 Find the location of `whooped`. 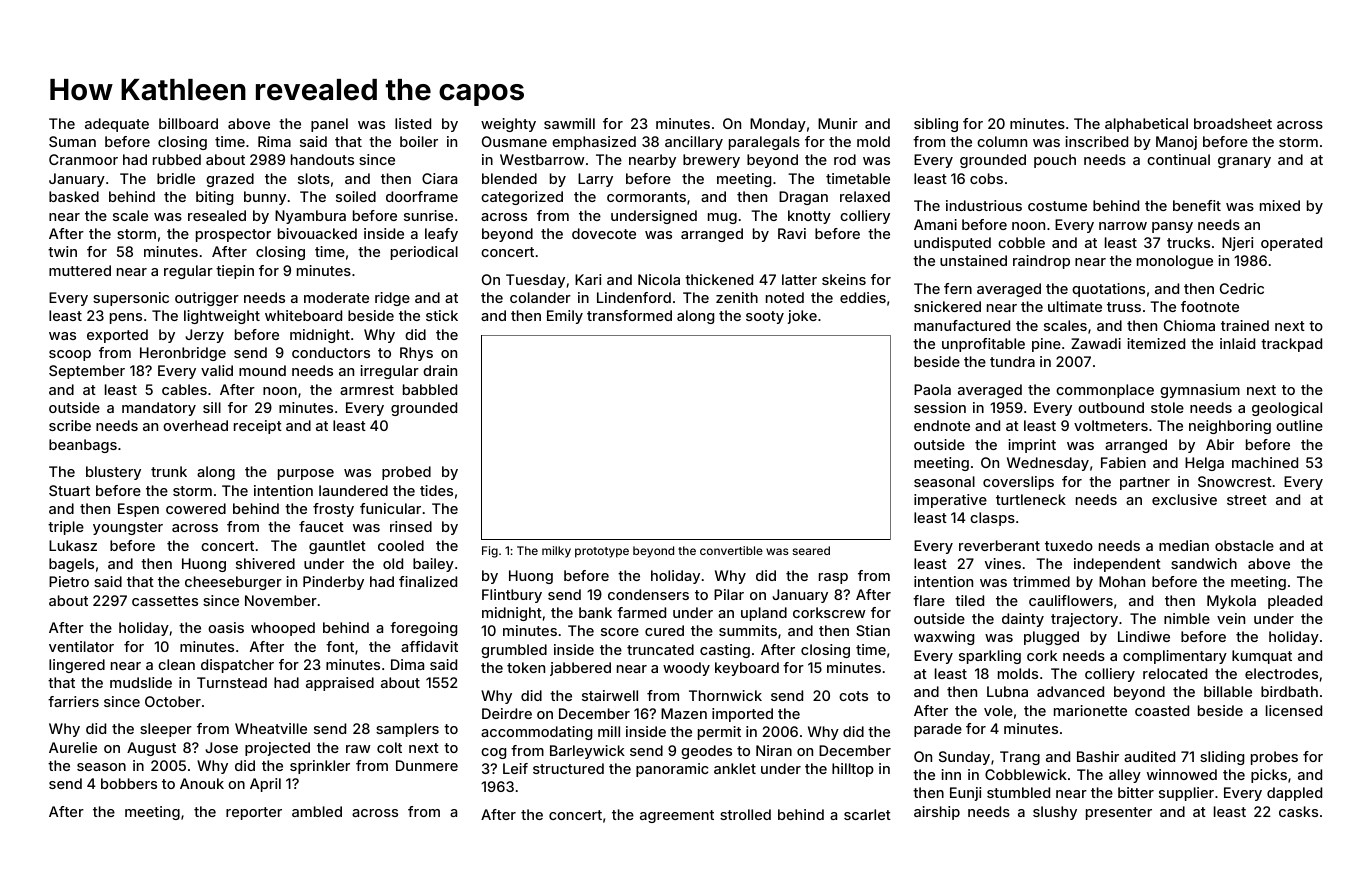

whooped is located at coordinates (283, 629).
